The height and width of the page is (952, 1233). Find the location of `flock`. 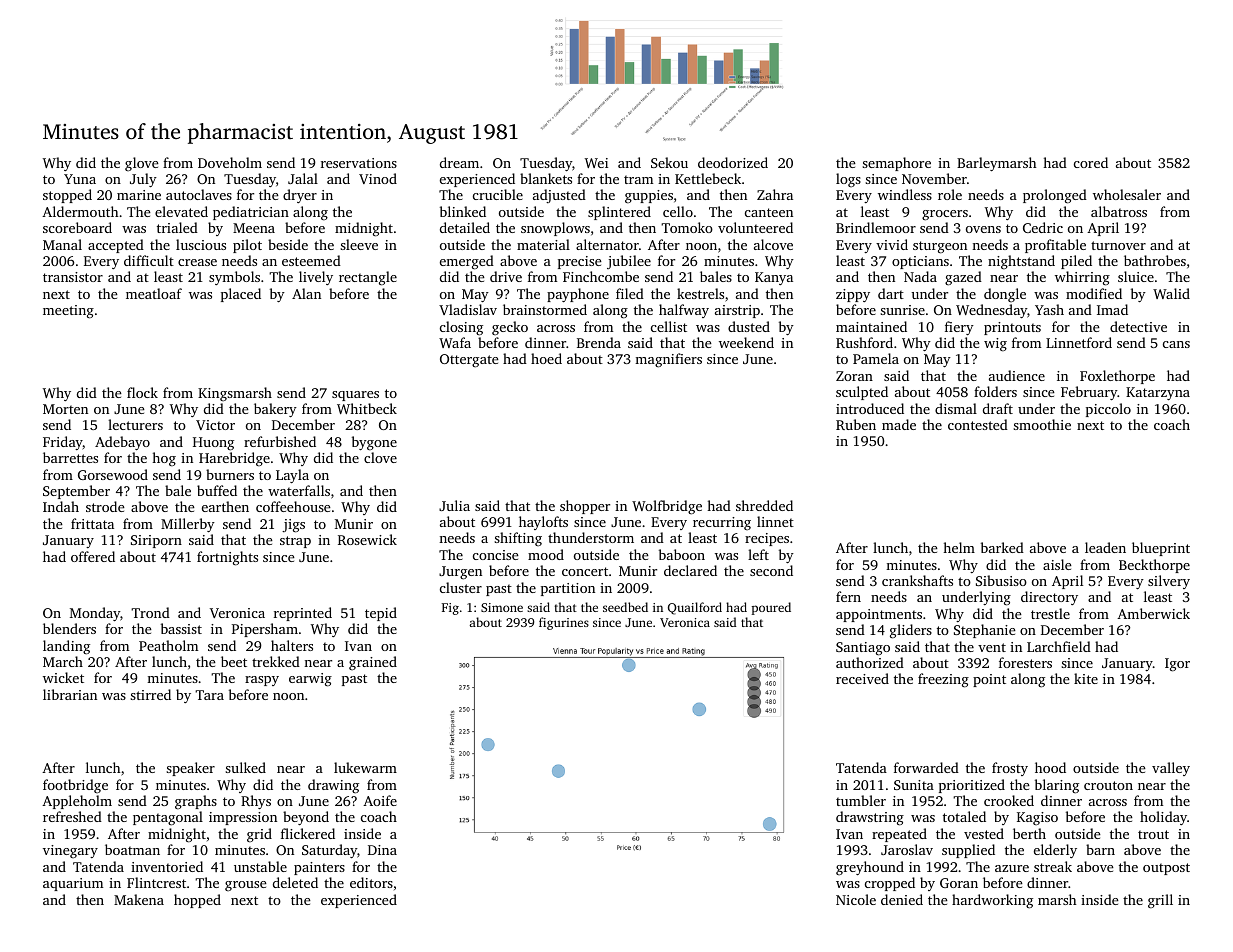

flock is located at coordinates (142, 392).
